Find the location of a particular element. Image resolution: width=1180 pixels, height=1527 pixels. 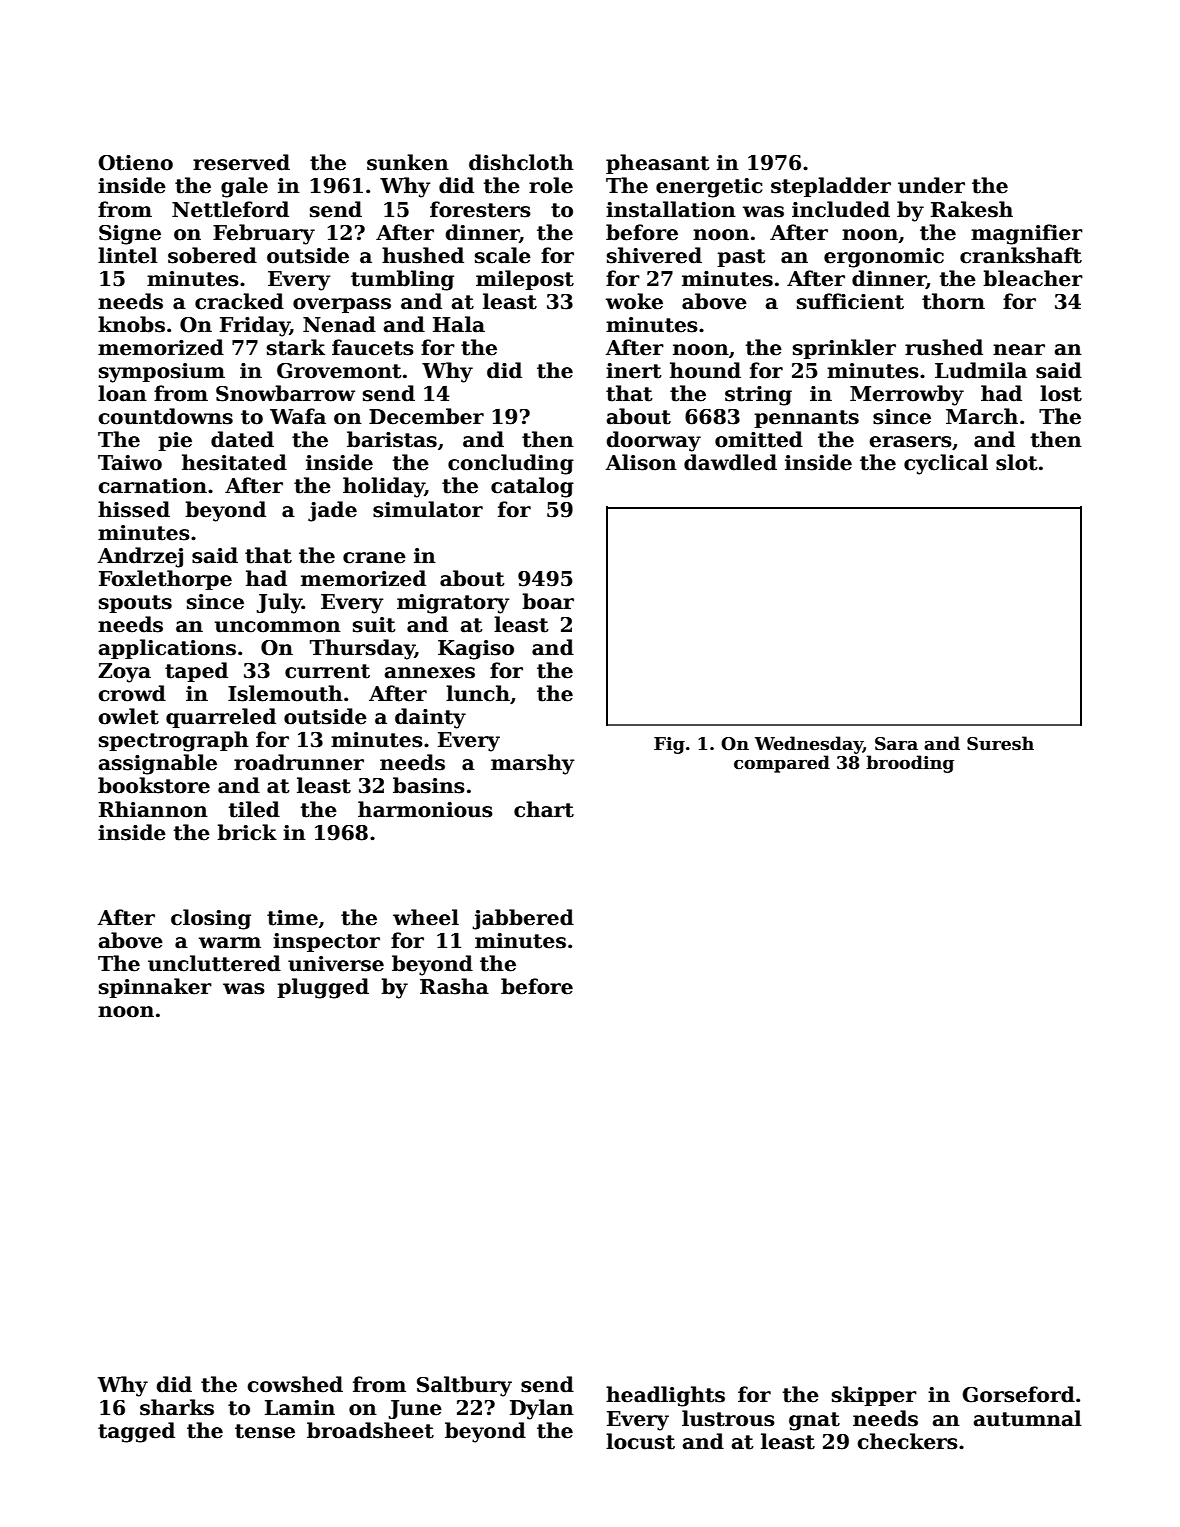

cracked is located at coordinates (239, 301).
